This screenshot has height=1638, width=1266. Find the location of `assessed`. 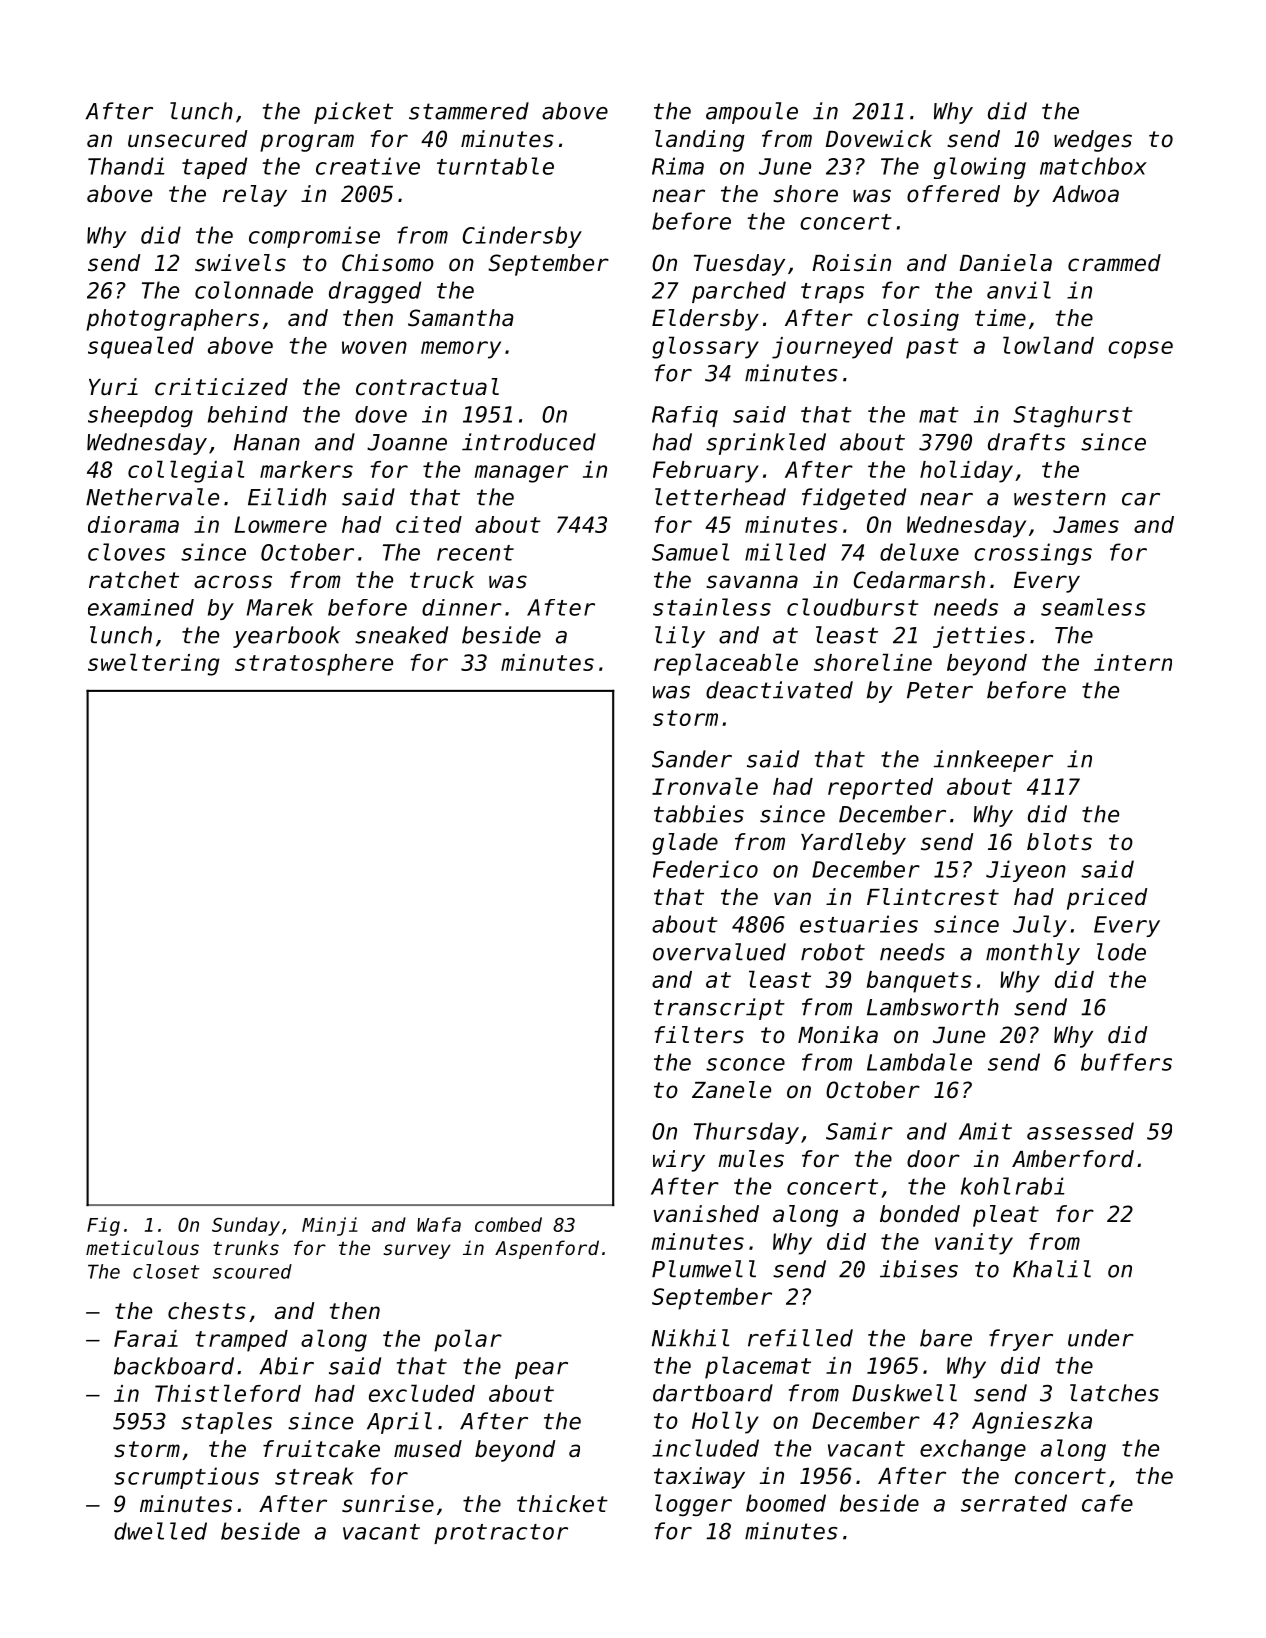

assessed is located at coordinates (1080, 1131).
